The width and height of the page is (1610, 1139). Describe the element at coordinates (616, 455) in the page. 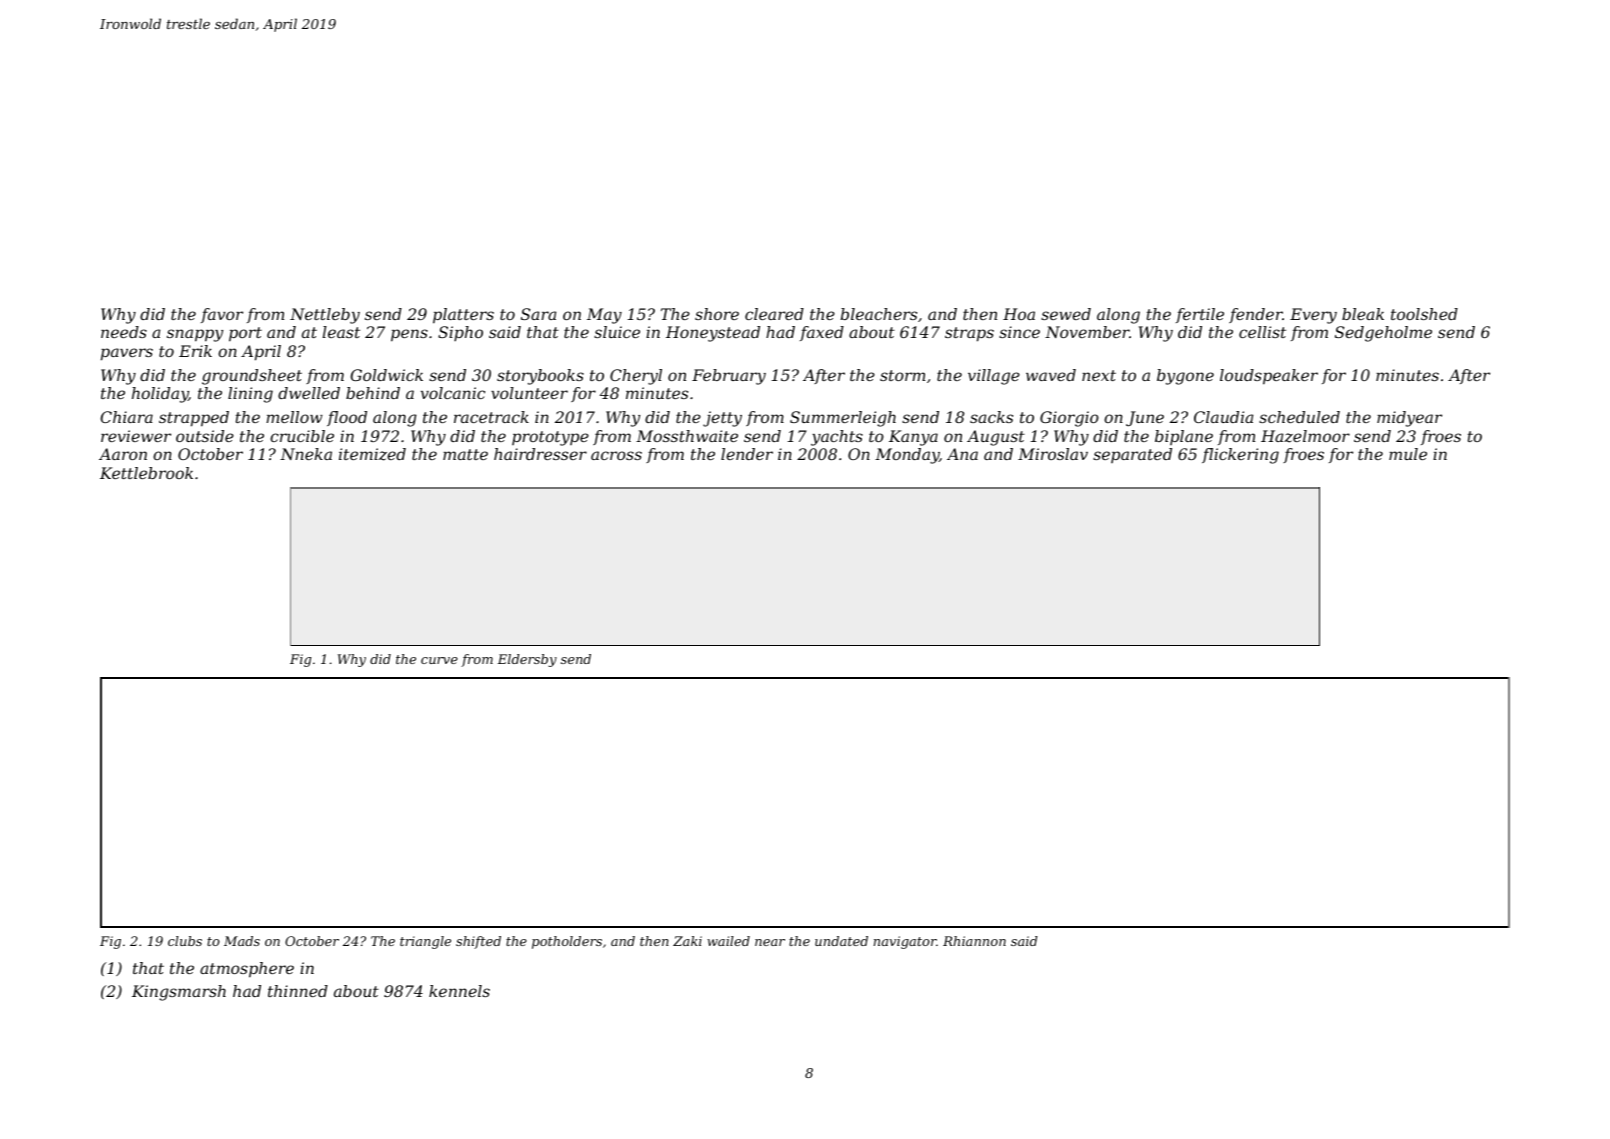

I see `across` at that location.
